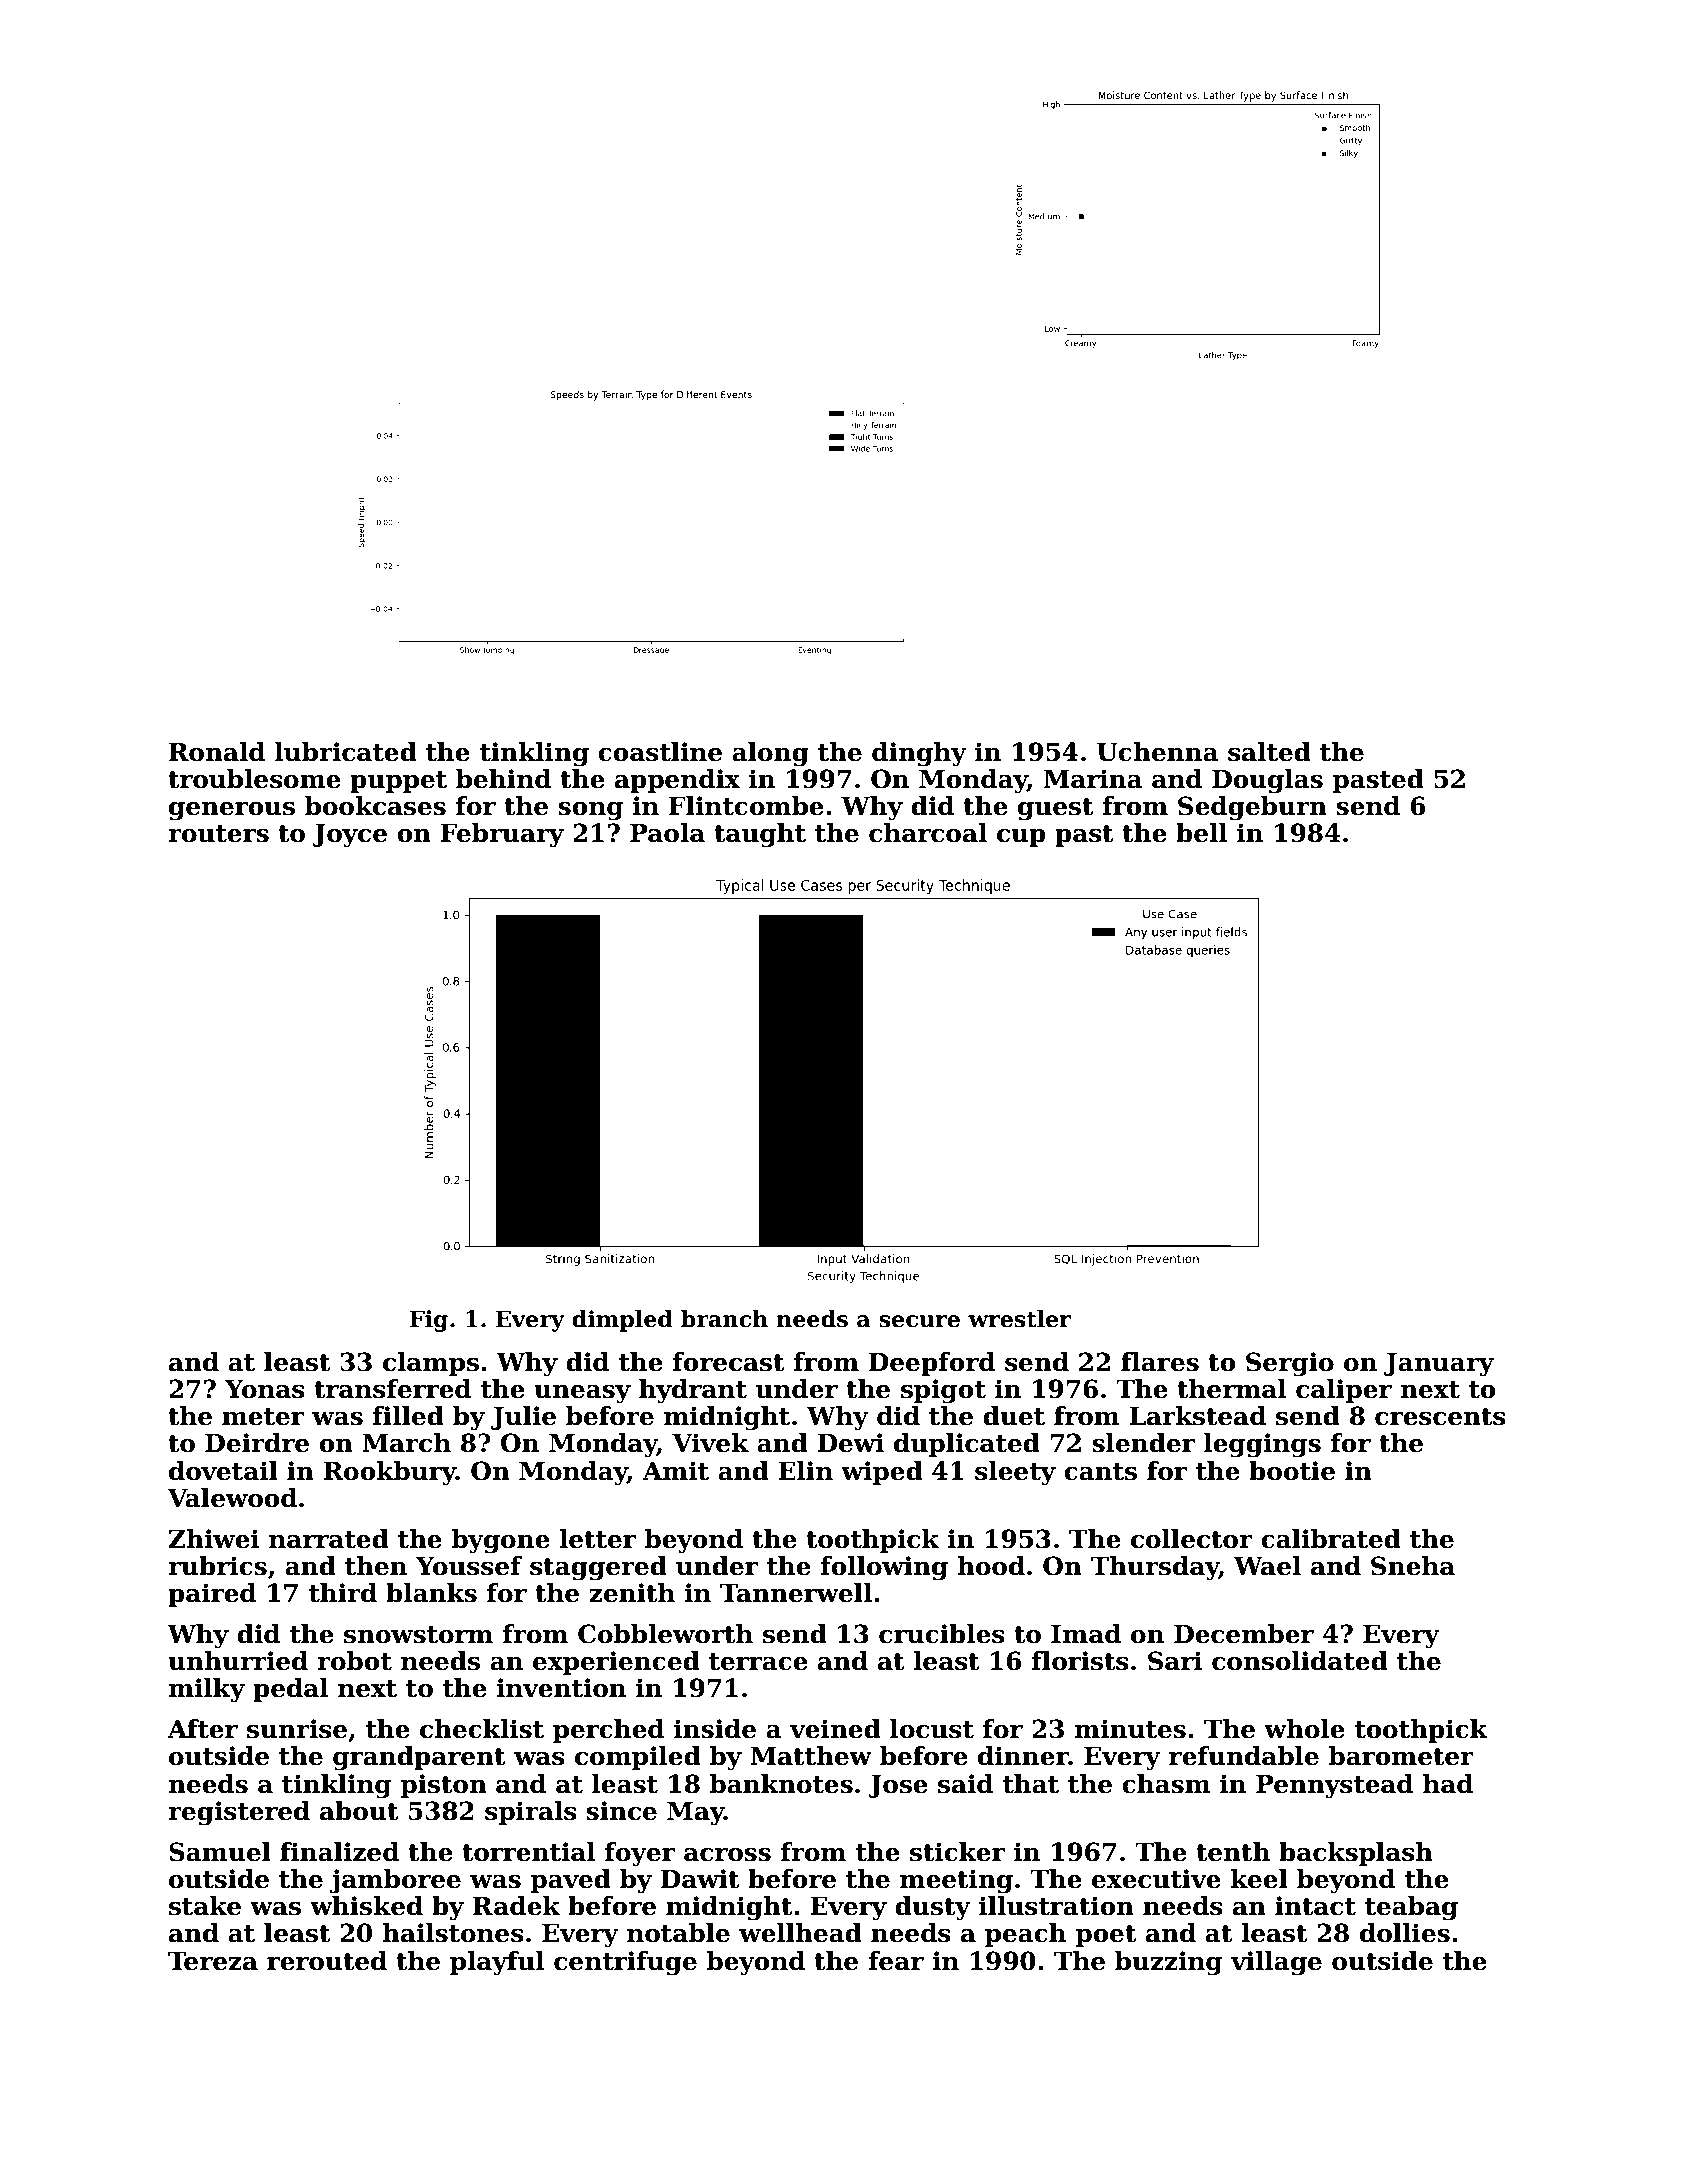  I want to click on then, so click(376, 1566).
